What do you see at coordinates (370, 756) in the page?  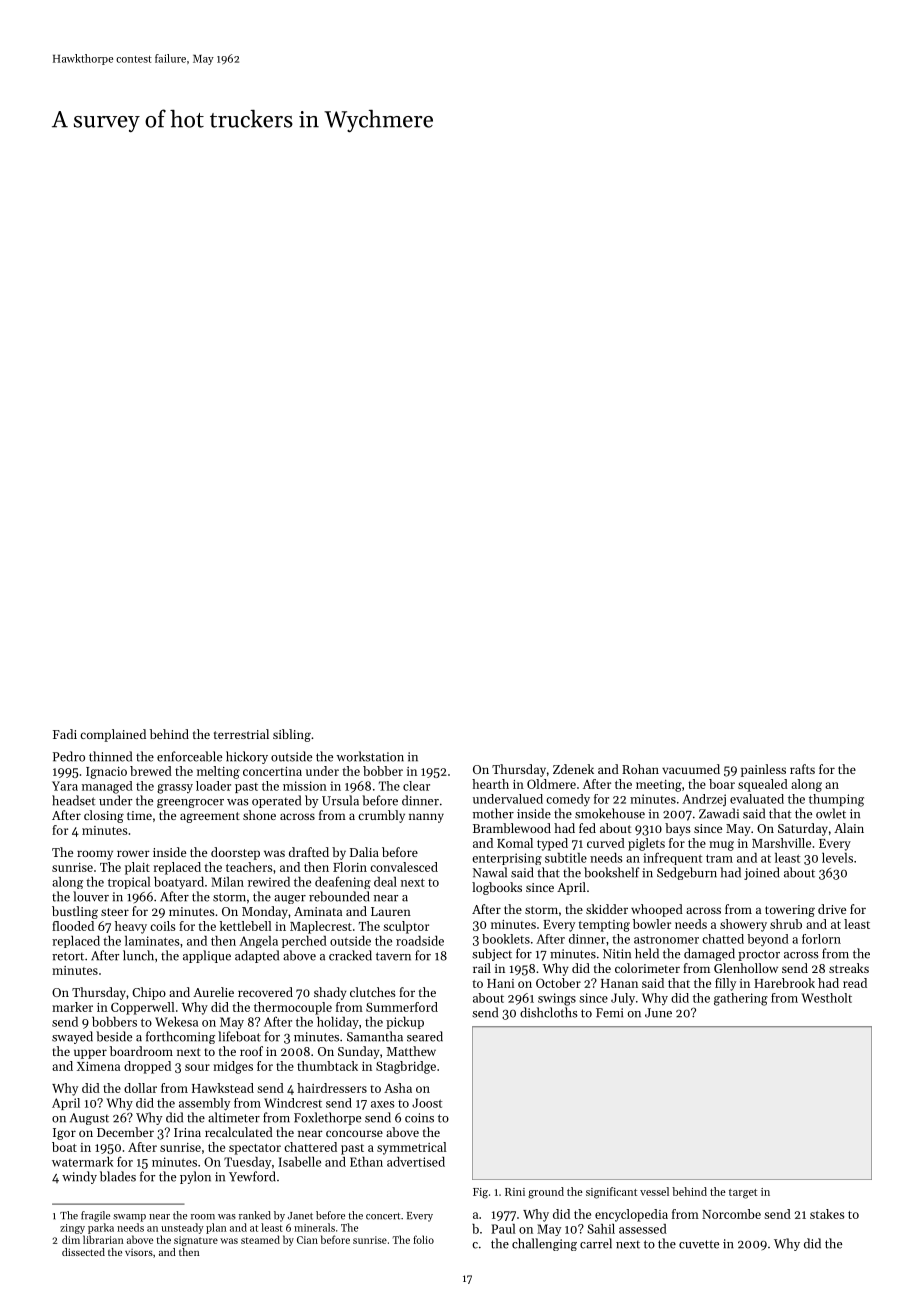 I see `workstation` at bounding box center [370, 756].
